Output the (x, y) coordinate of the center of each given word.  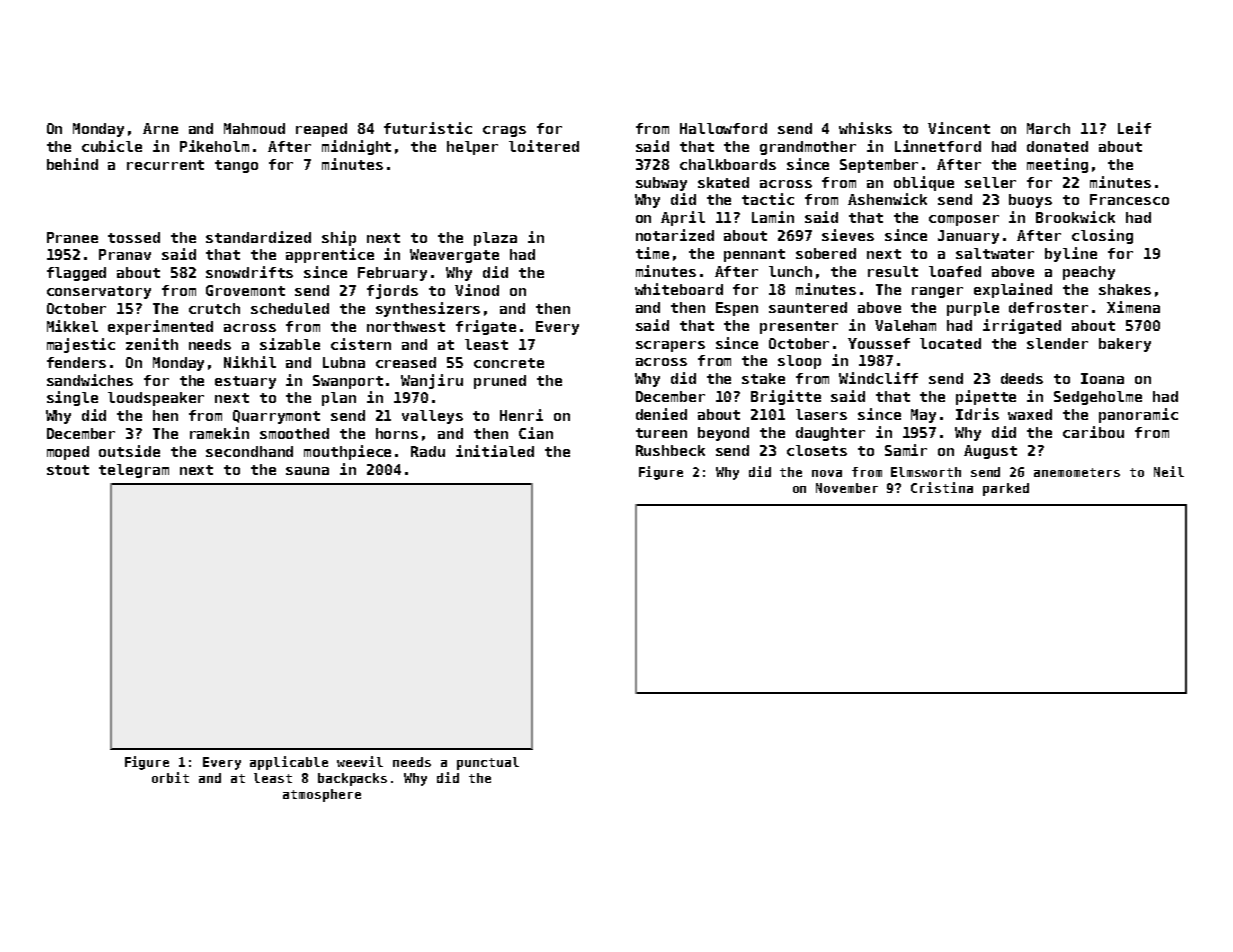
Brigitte (786, 397)
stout (68, 470)
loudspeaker (156, 399)
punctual (488, 763)
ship (339, 238)
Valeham (905, 325)
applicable (289, 763)
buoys (1030, 201)
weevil (360, 761)
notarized (675, 235)
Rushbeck (670, 450)
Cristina (942, 487)
